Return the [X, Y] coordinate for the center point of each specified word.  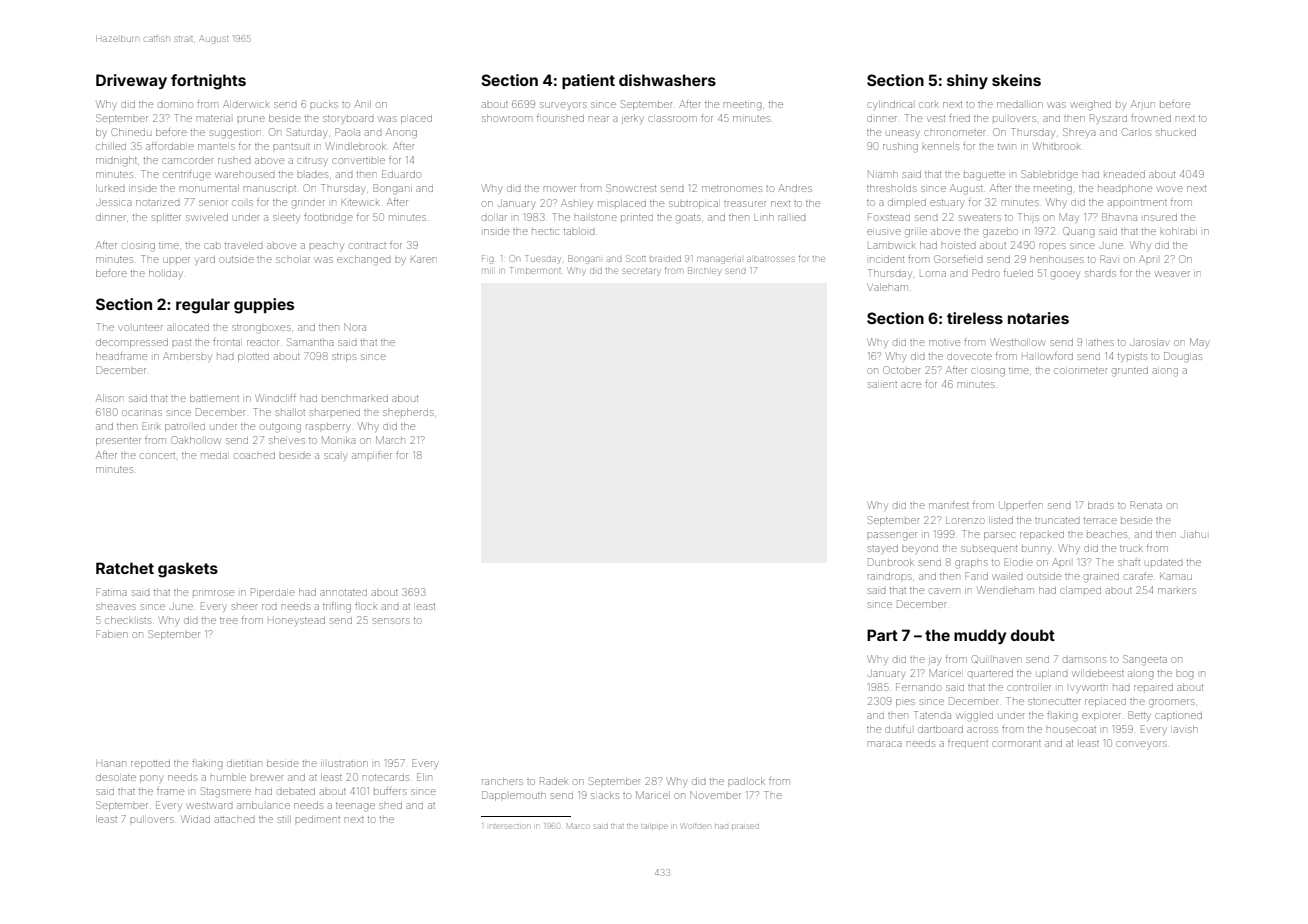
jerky [632, 119]
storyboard [348, 120]
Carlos [1136, 132]
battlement [214, 398]
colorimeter [1080, 371]
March [390, 440]
